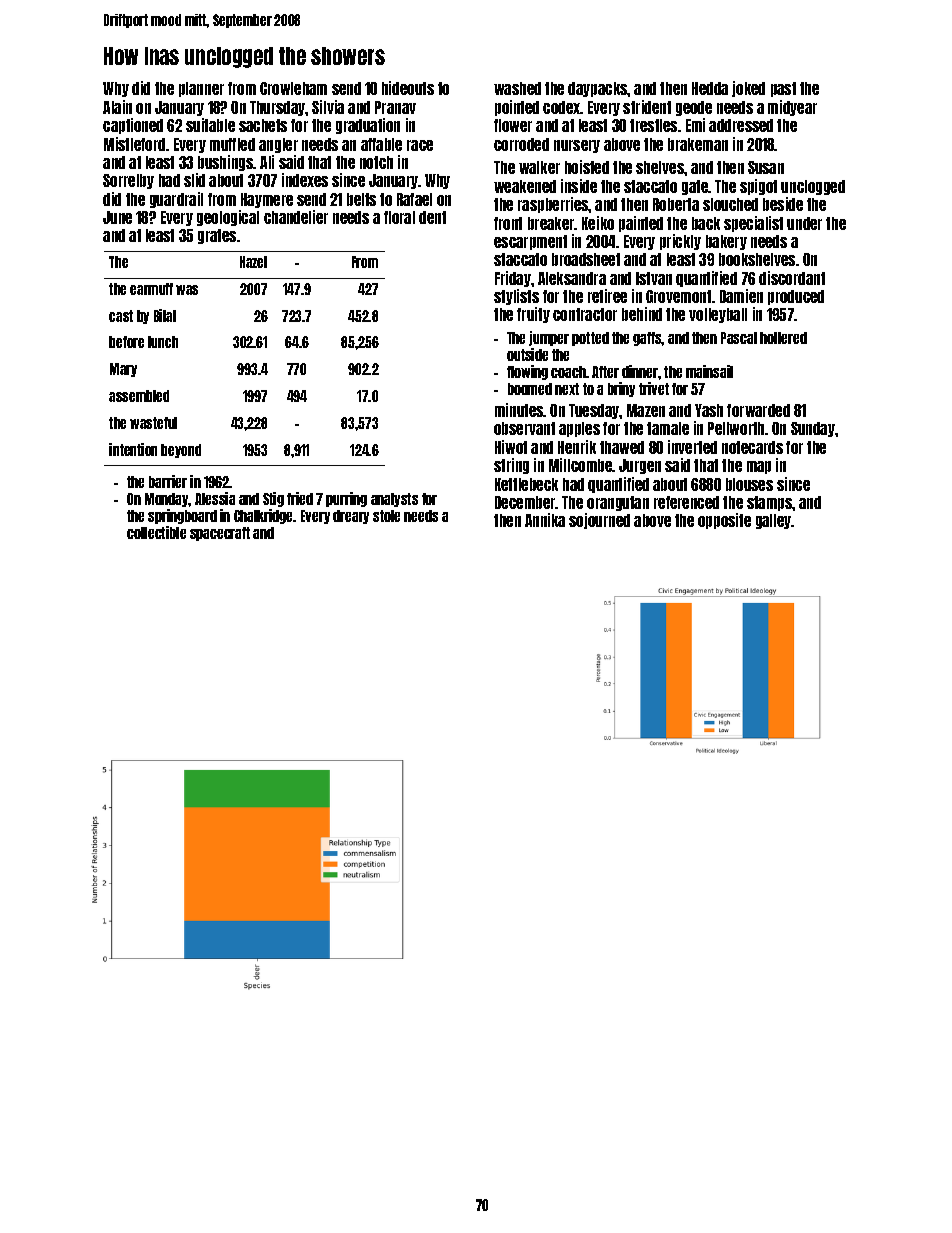  Describe the element at coordinates (296, 217) in the screenshot. I see `chandelier` at that location.
